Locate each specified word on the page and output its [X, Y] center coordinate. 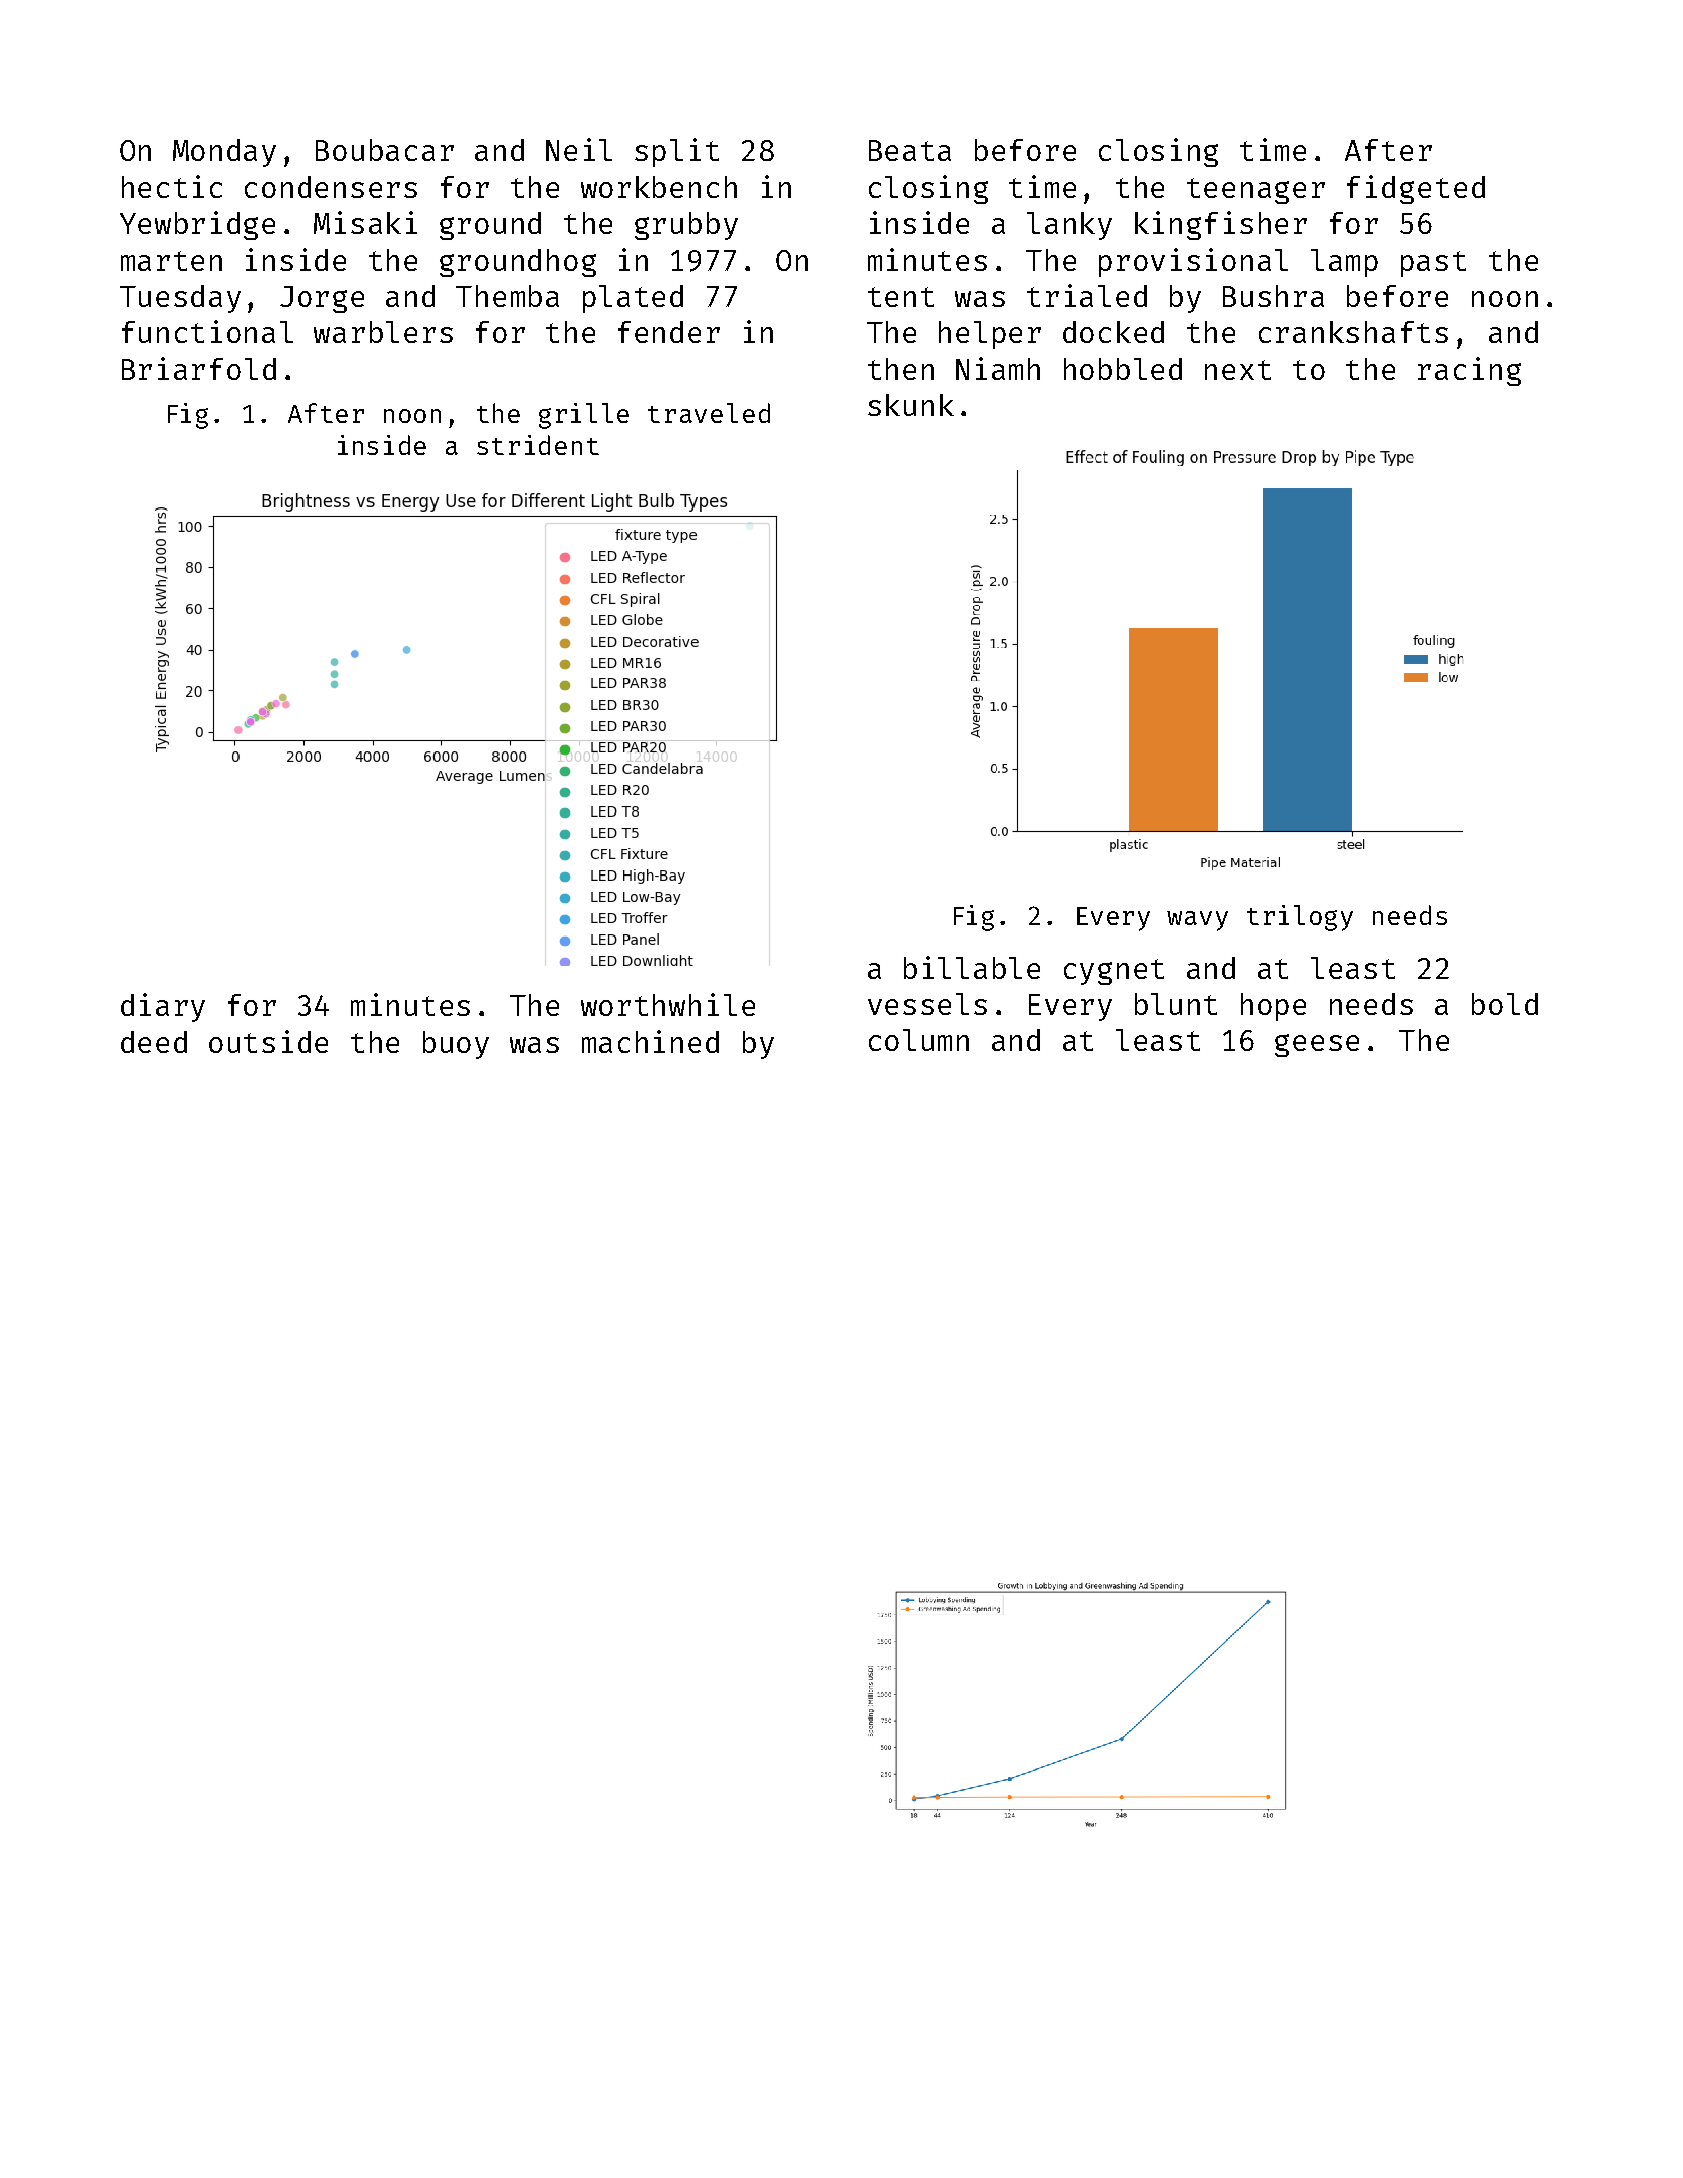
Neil [579, 149]
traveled [709, 413]
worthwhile [668, 1004]
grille [584, 416]
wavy [1197, 921]
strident [538, 445]
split [677, 152]
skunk [911, 405]
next [1238, 370]
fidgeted [1416, 189]
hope [1273, 1007]
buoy [456, 1045]
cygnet [1114, 972]
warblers [383, 332]
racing [1469, 371]
